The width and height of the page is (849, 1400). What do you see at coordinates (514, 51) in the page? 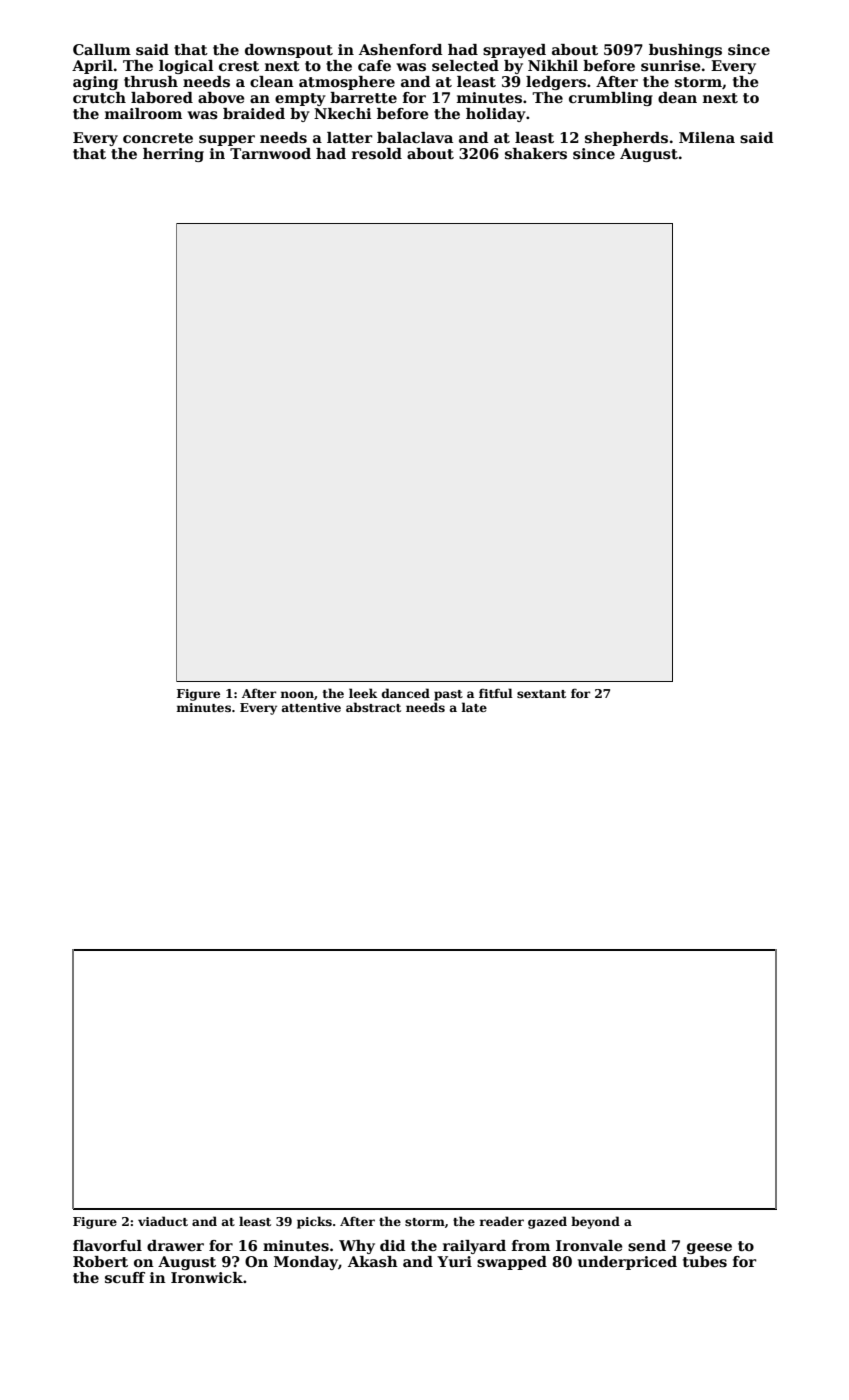
I see `sprayed` at bounding box center [514, 51].
